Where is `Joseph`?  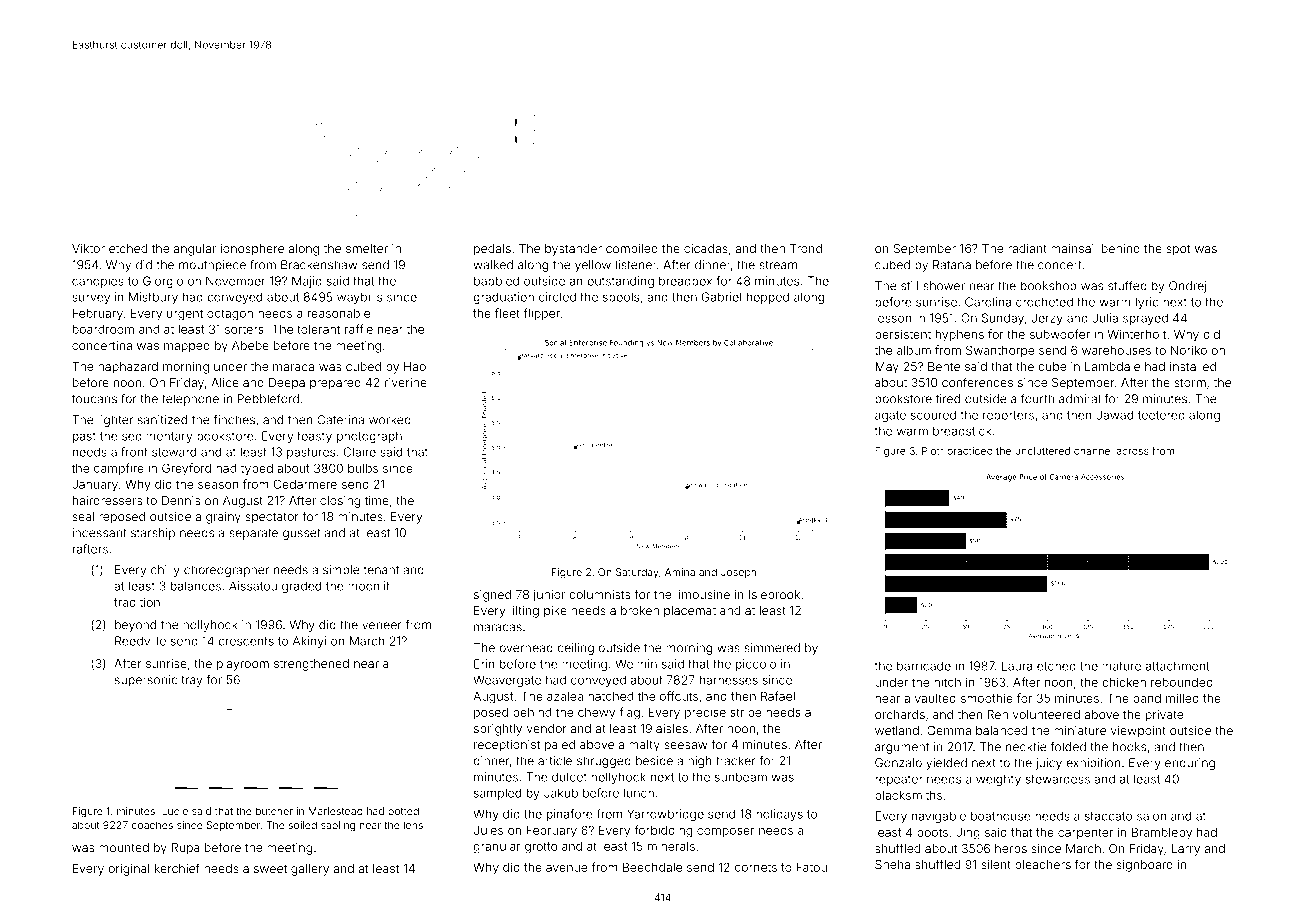
Joseph is located at coordinates (738, 573).
